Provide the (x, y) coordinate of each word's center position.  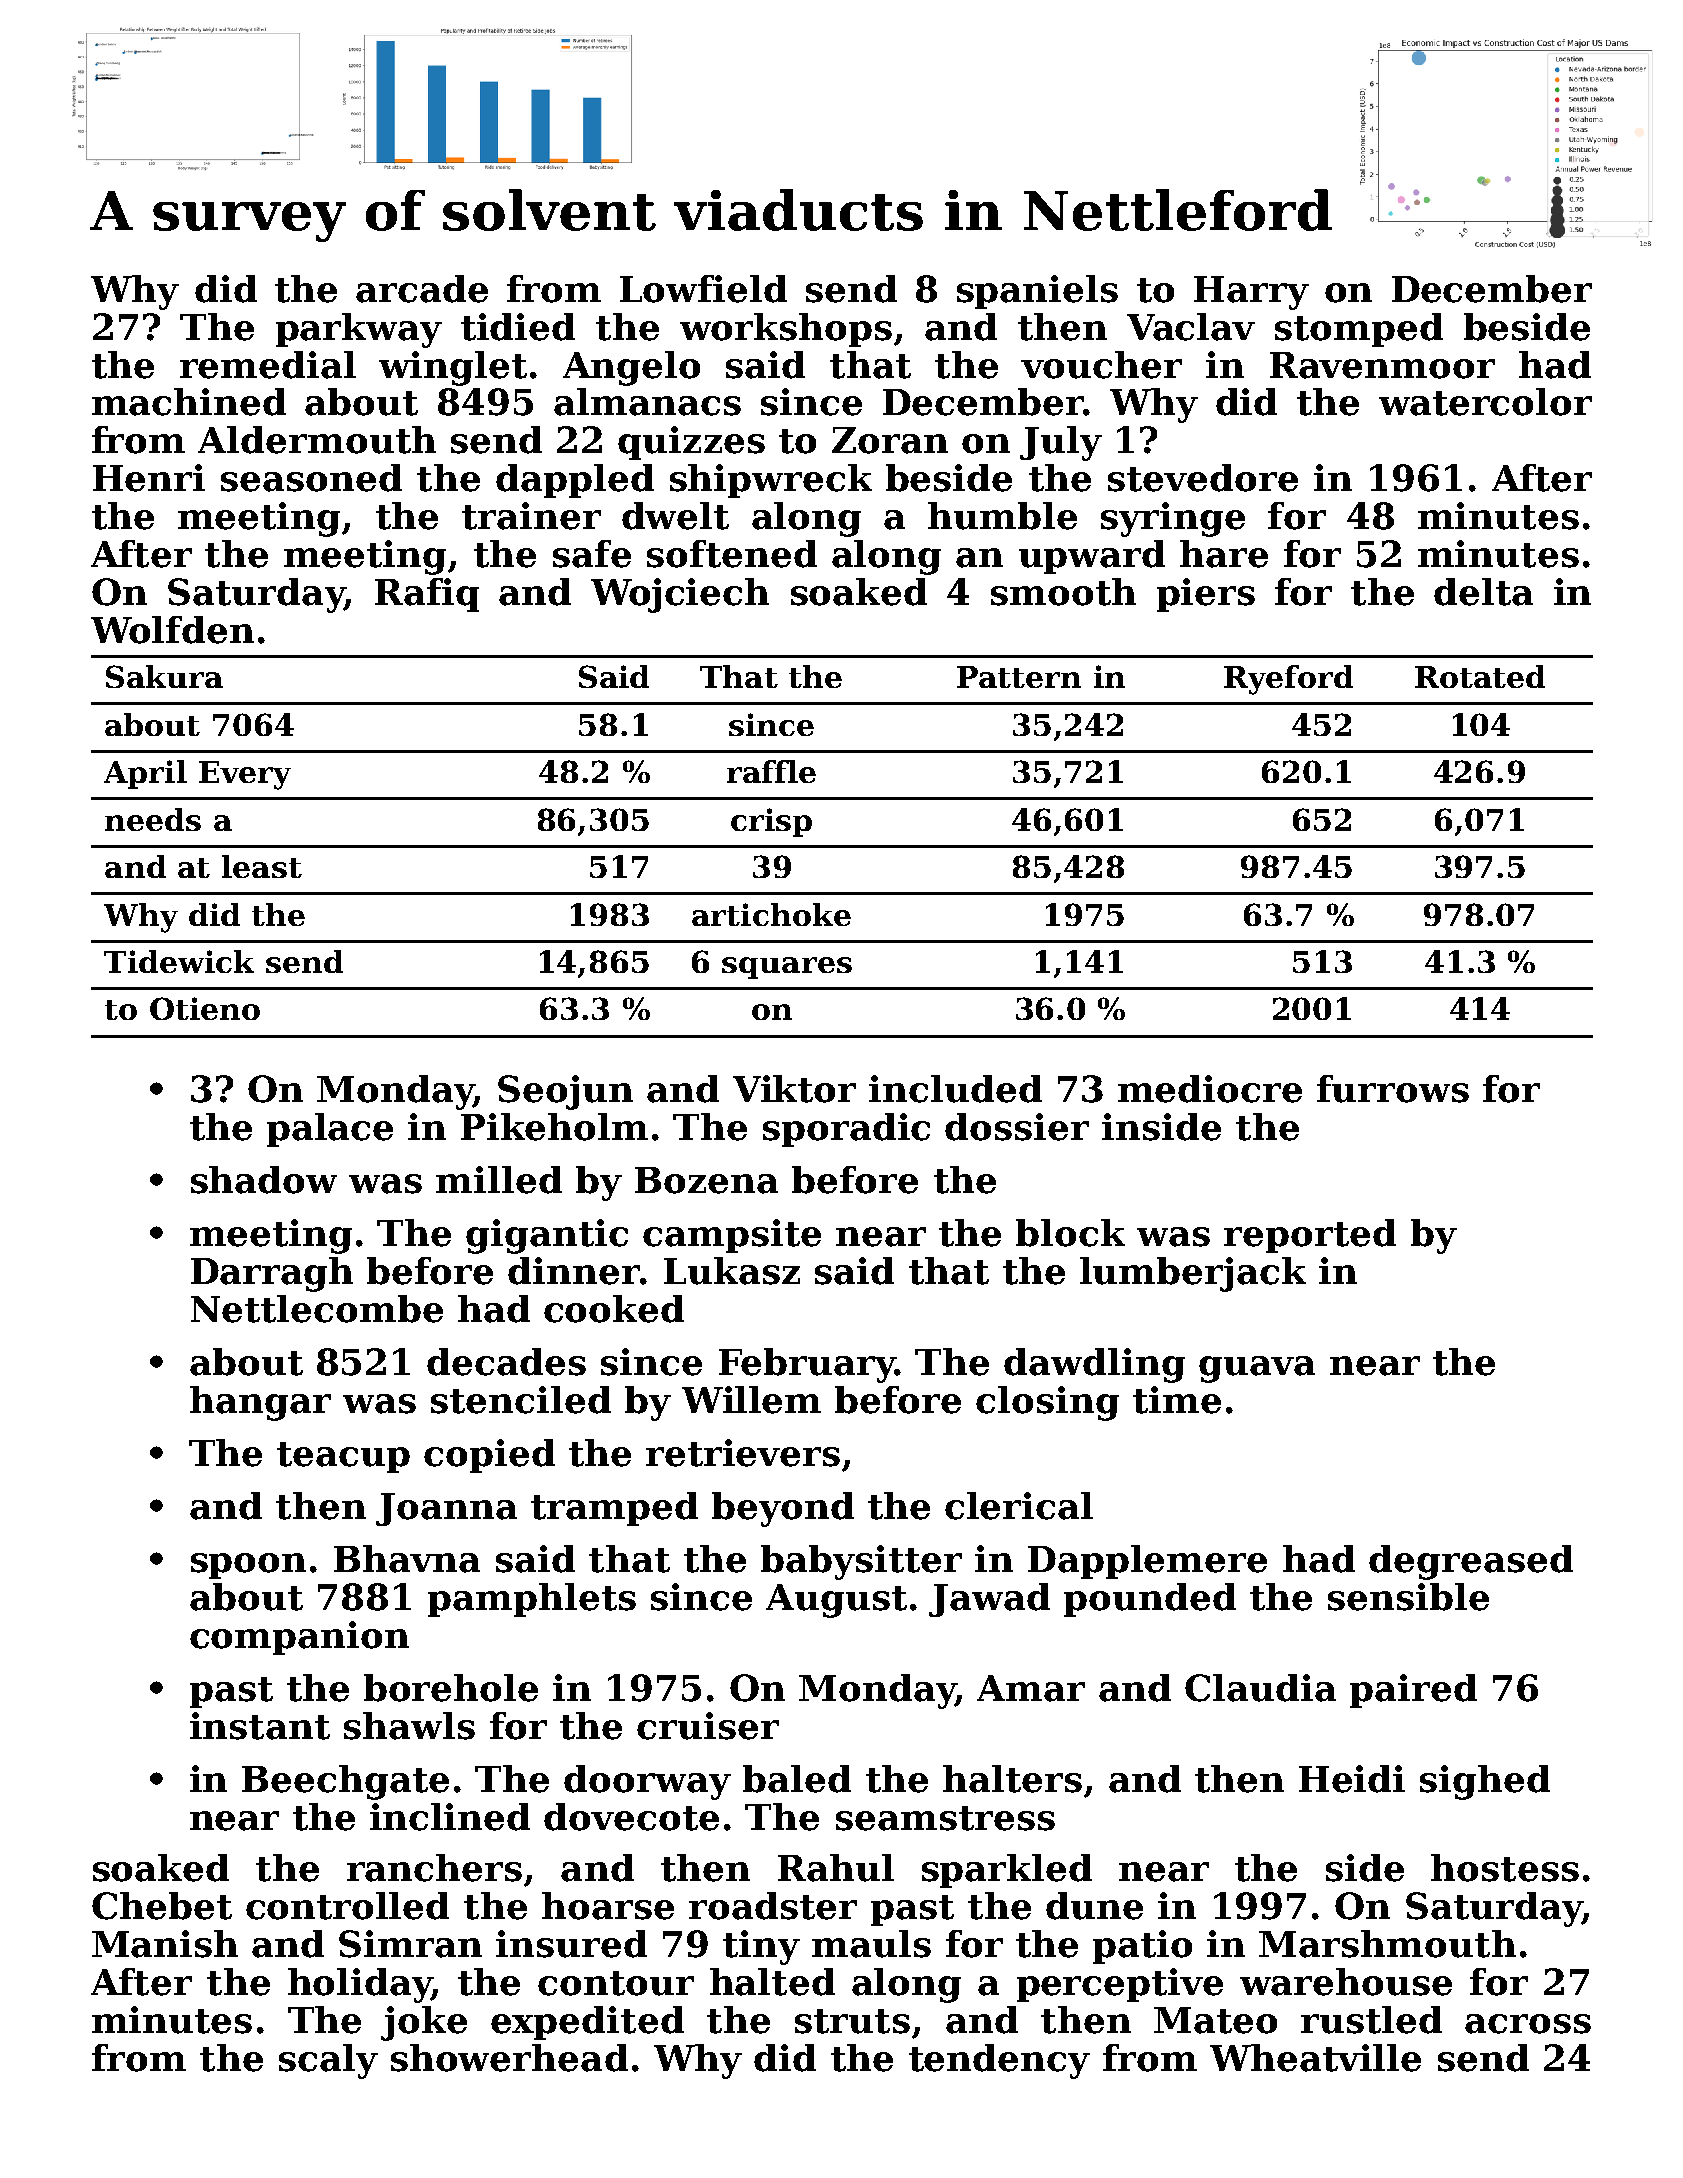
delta (1483, 592)
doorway (647, 1782)
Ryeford (1288, 680)
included (955, 1089)
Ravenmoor (1382, 365)
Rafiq (427, 595)
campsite (732, 1236)
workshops (786, 330)
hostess (1505, 1868)
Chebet (162, 1906)
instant (260, 1726)
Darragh (272, 1274)
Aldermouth (317, 440)
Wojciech (680, 595)
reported (1310, 1236)
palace (330, 1130)
